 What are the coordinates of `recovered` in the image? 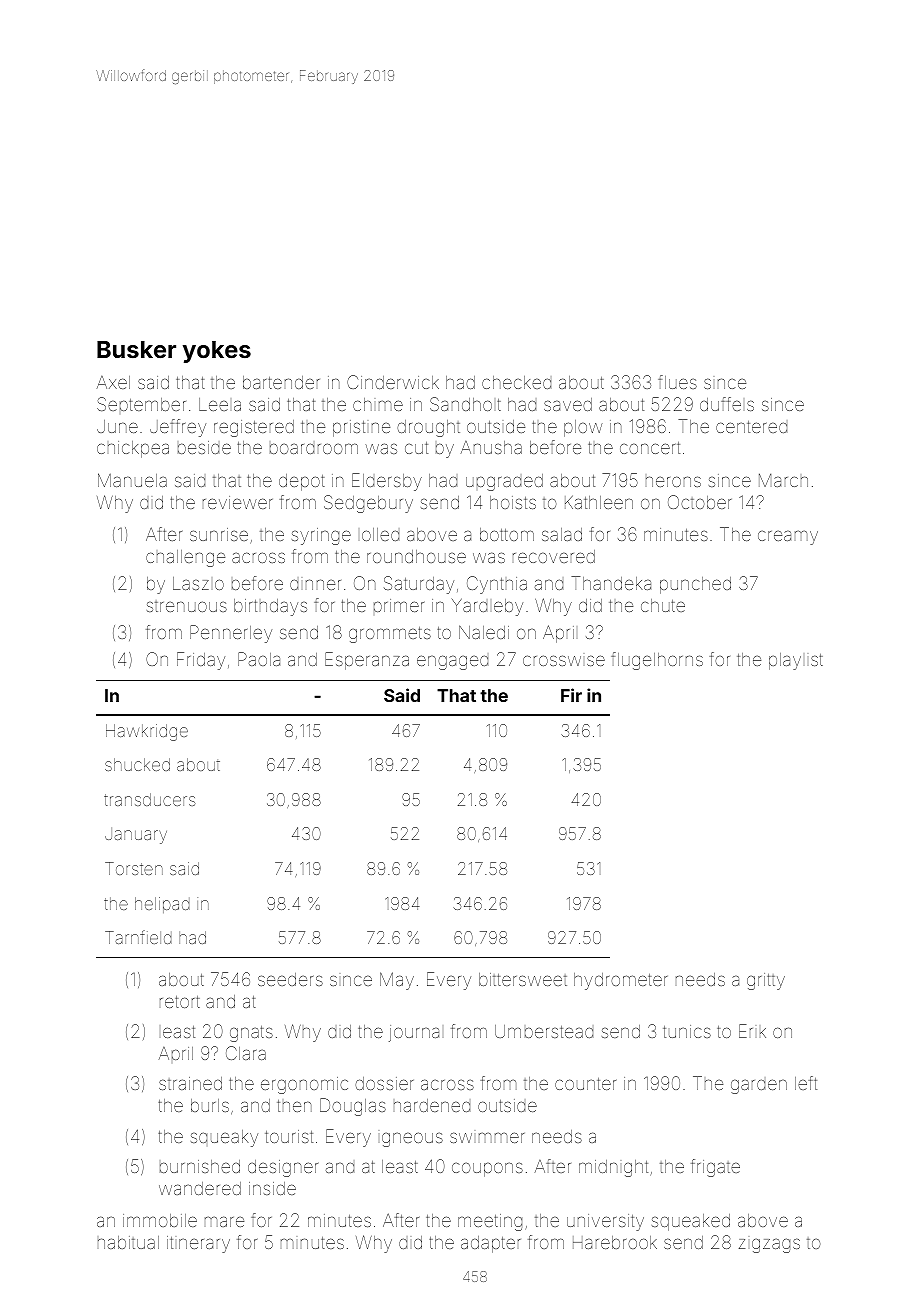 It's located at (554, 556).
